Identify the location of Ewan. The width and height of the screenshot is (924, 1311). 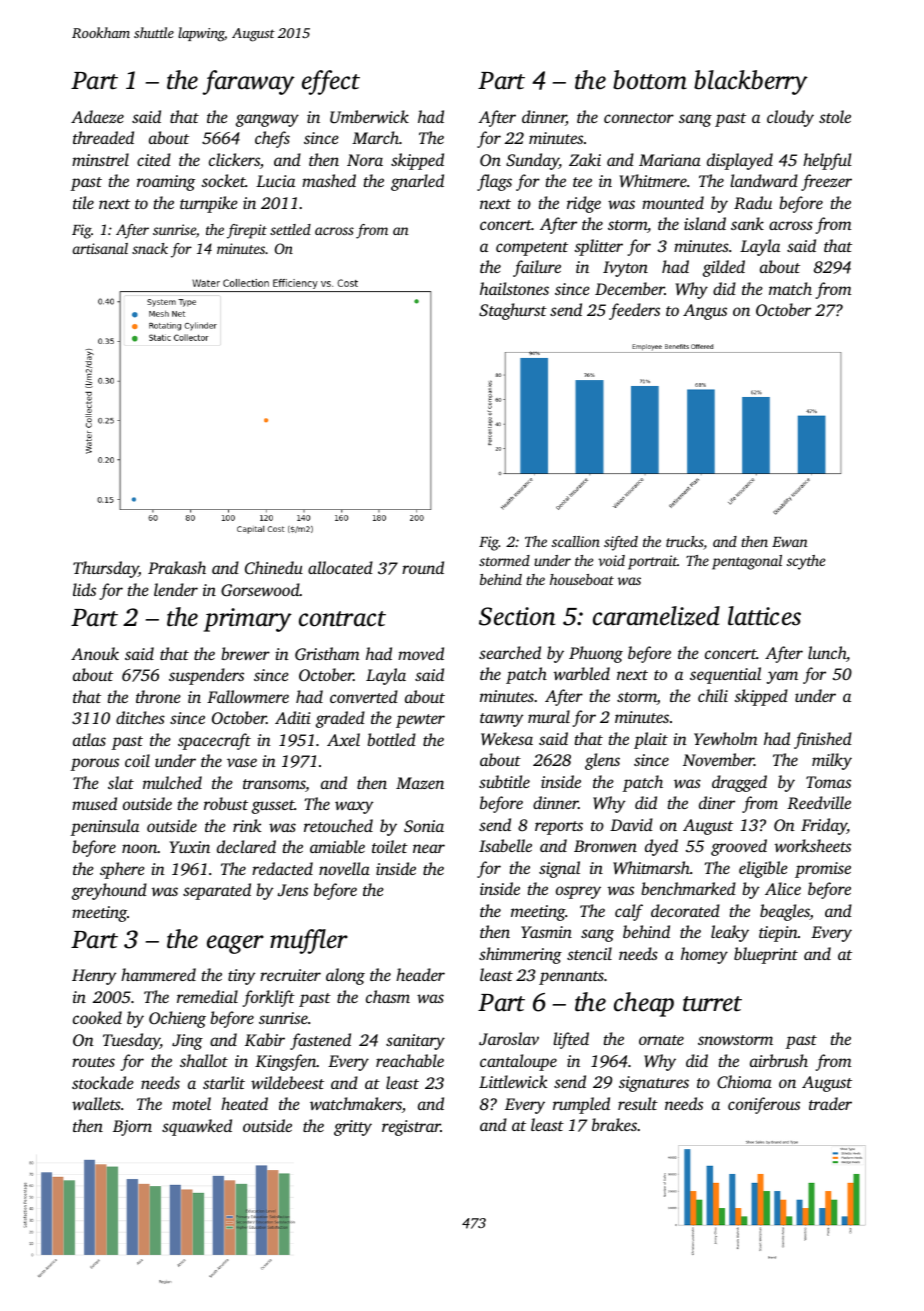
(790, 542).
